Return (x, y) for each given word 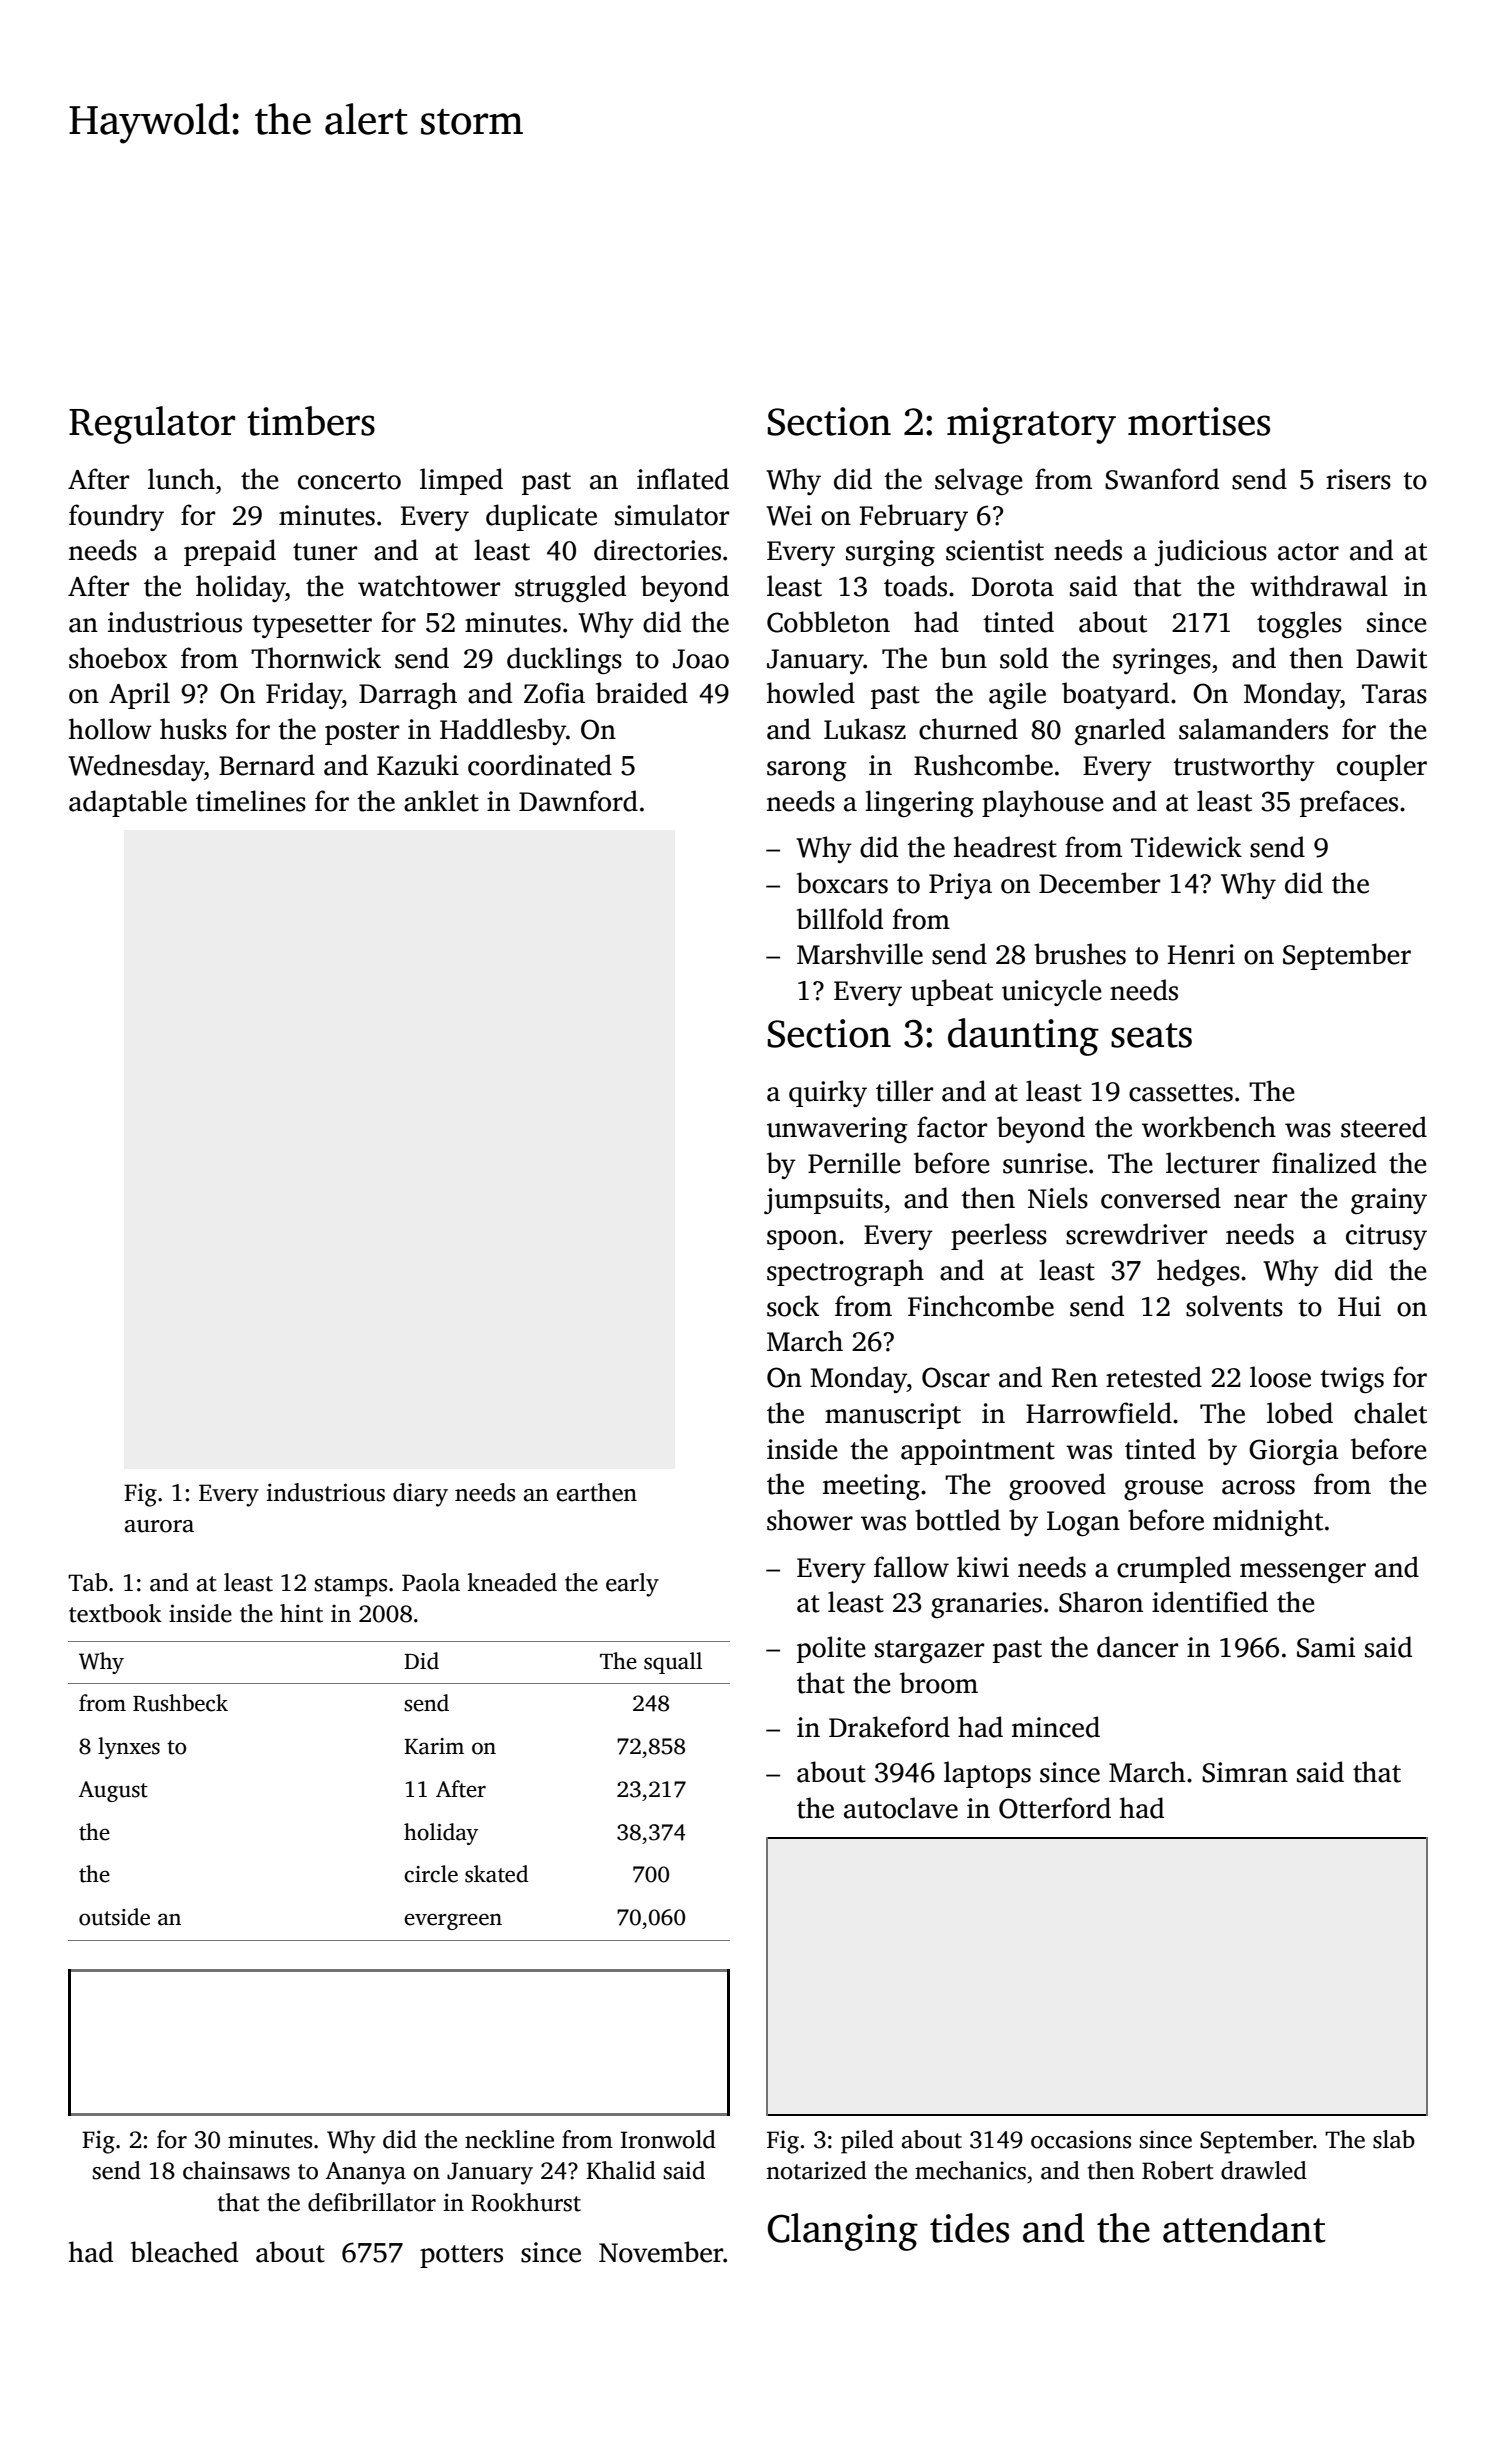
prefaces (1349, 803)
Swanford (1162, 479)
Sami (1326, 1647)
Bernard (267, 765)
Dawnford (578, 801)
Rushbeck (180, 1703)
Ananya (365, 2173)
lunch (181, 479)
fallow (911, 1567)
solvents (1234, 1306)
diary (420, 1495)
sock (793, 1306)
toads (915, 586)
